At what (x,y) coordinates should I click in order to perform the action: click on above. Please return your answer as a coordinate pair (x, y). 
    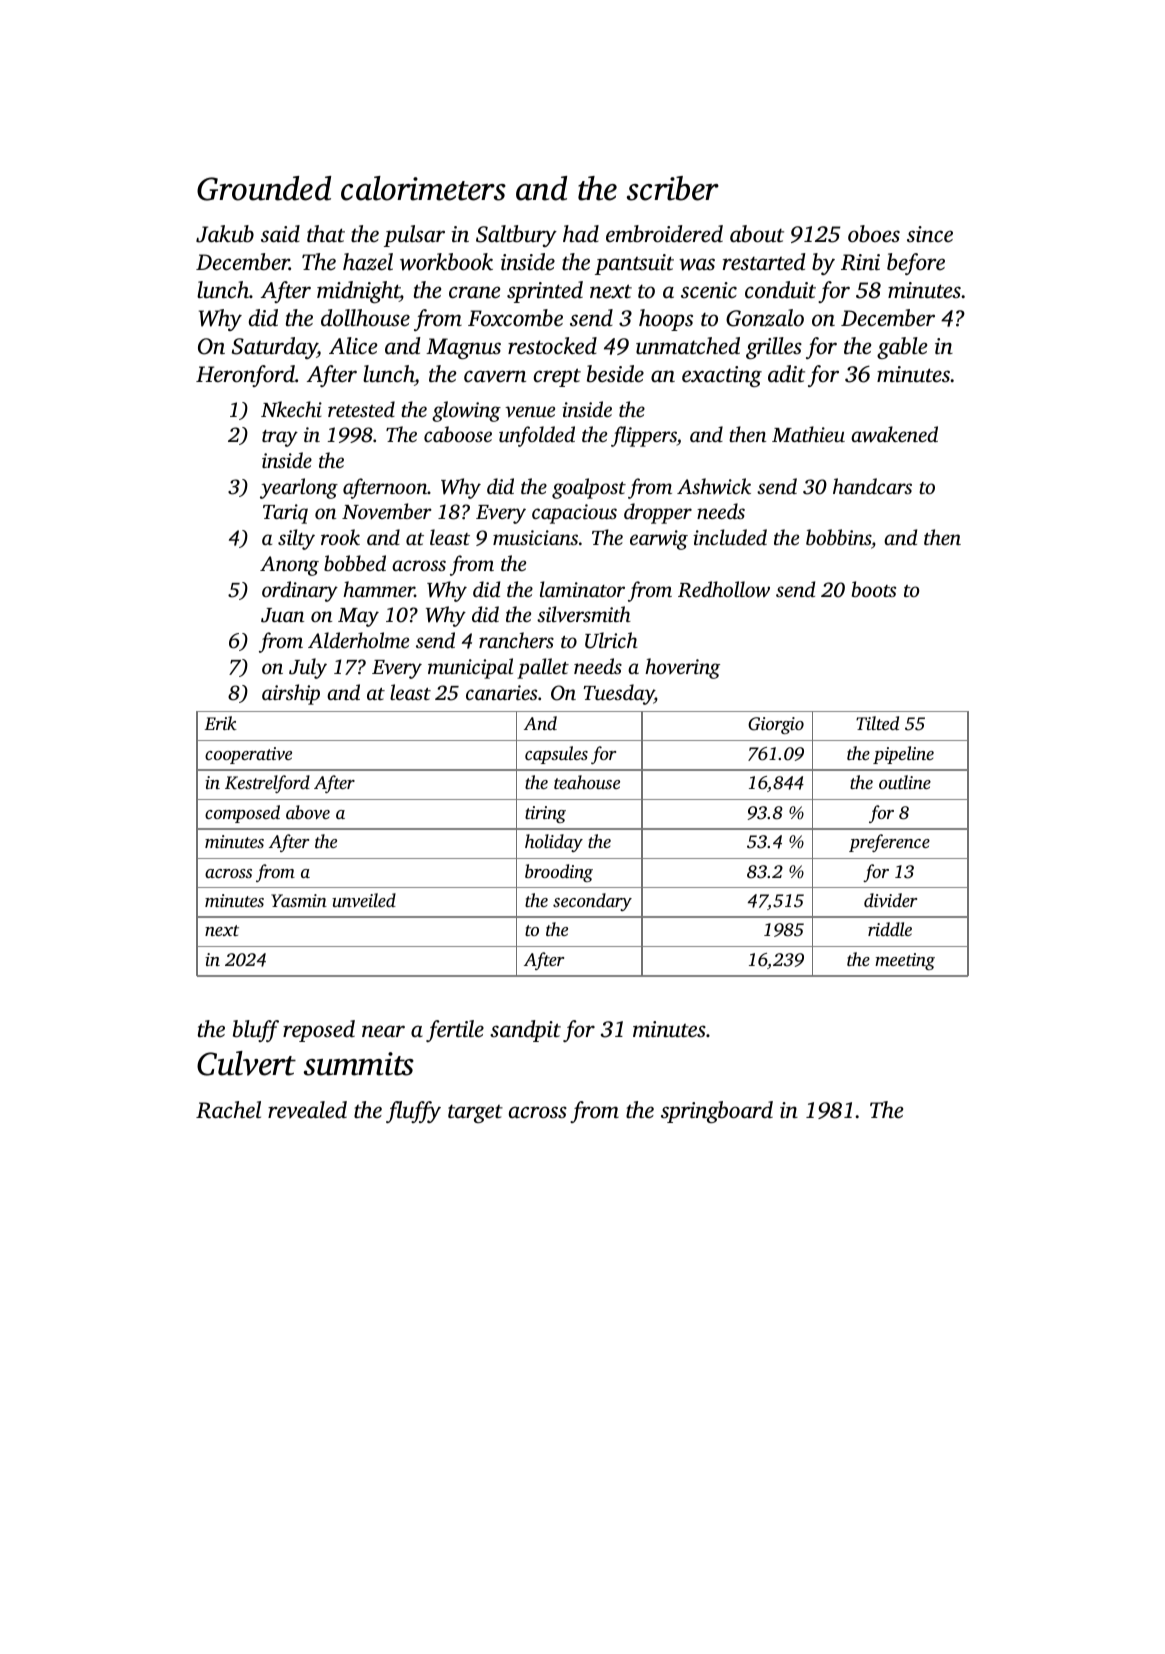
    Looking at the image, I should click on (308, 812).
